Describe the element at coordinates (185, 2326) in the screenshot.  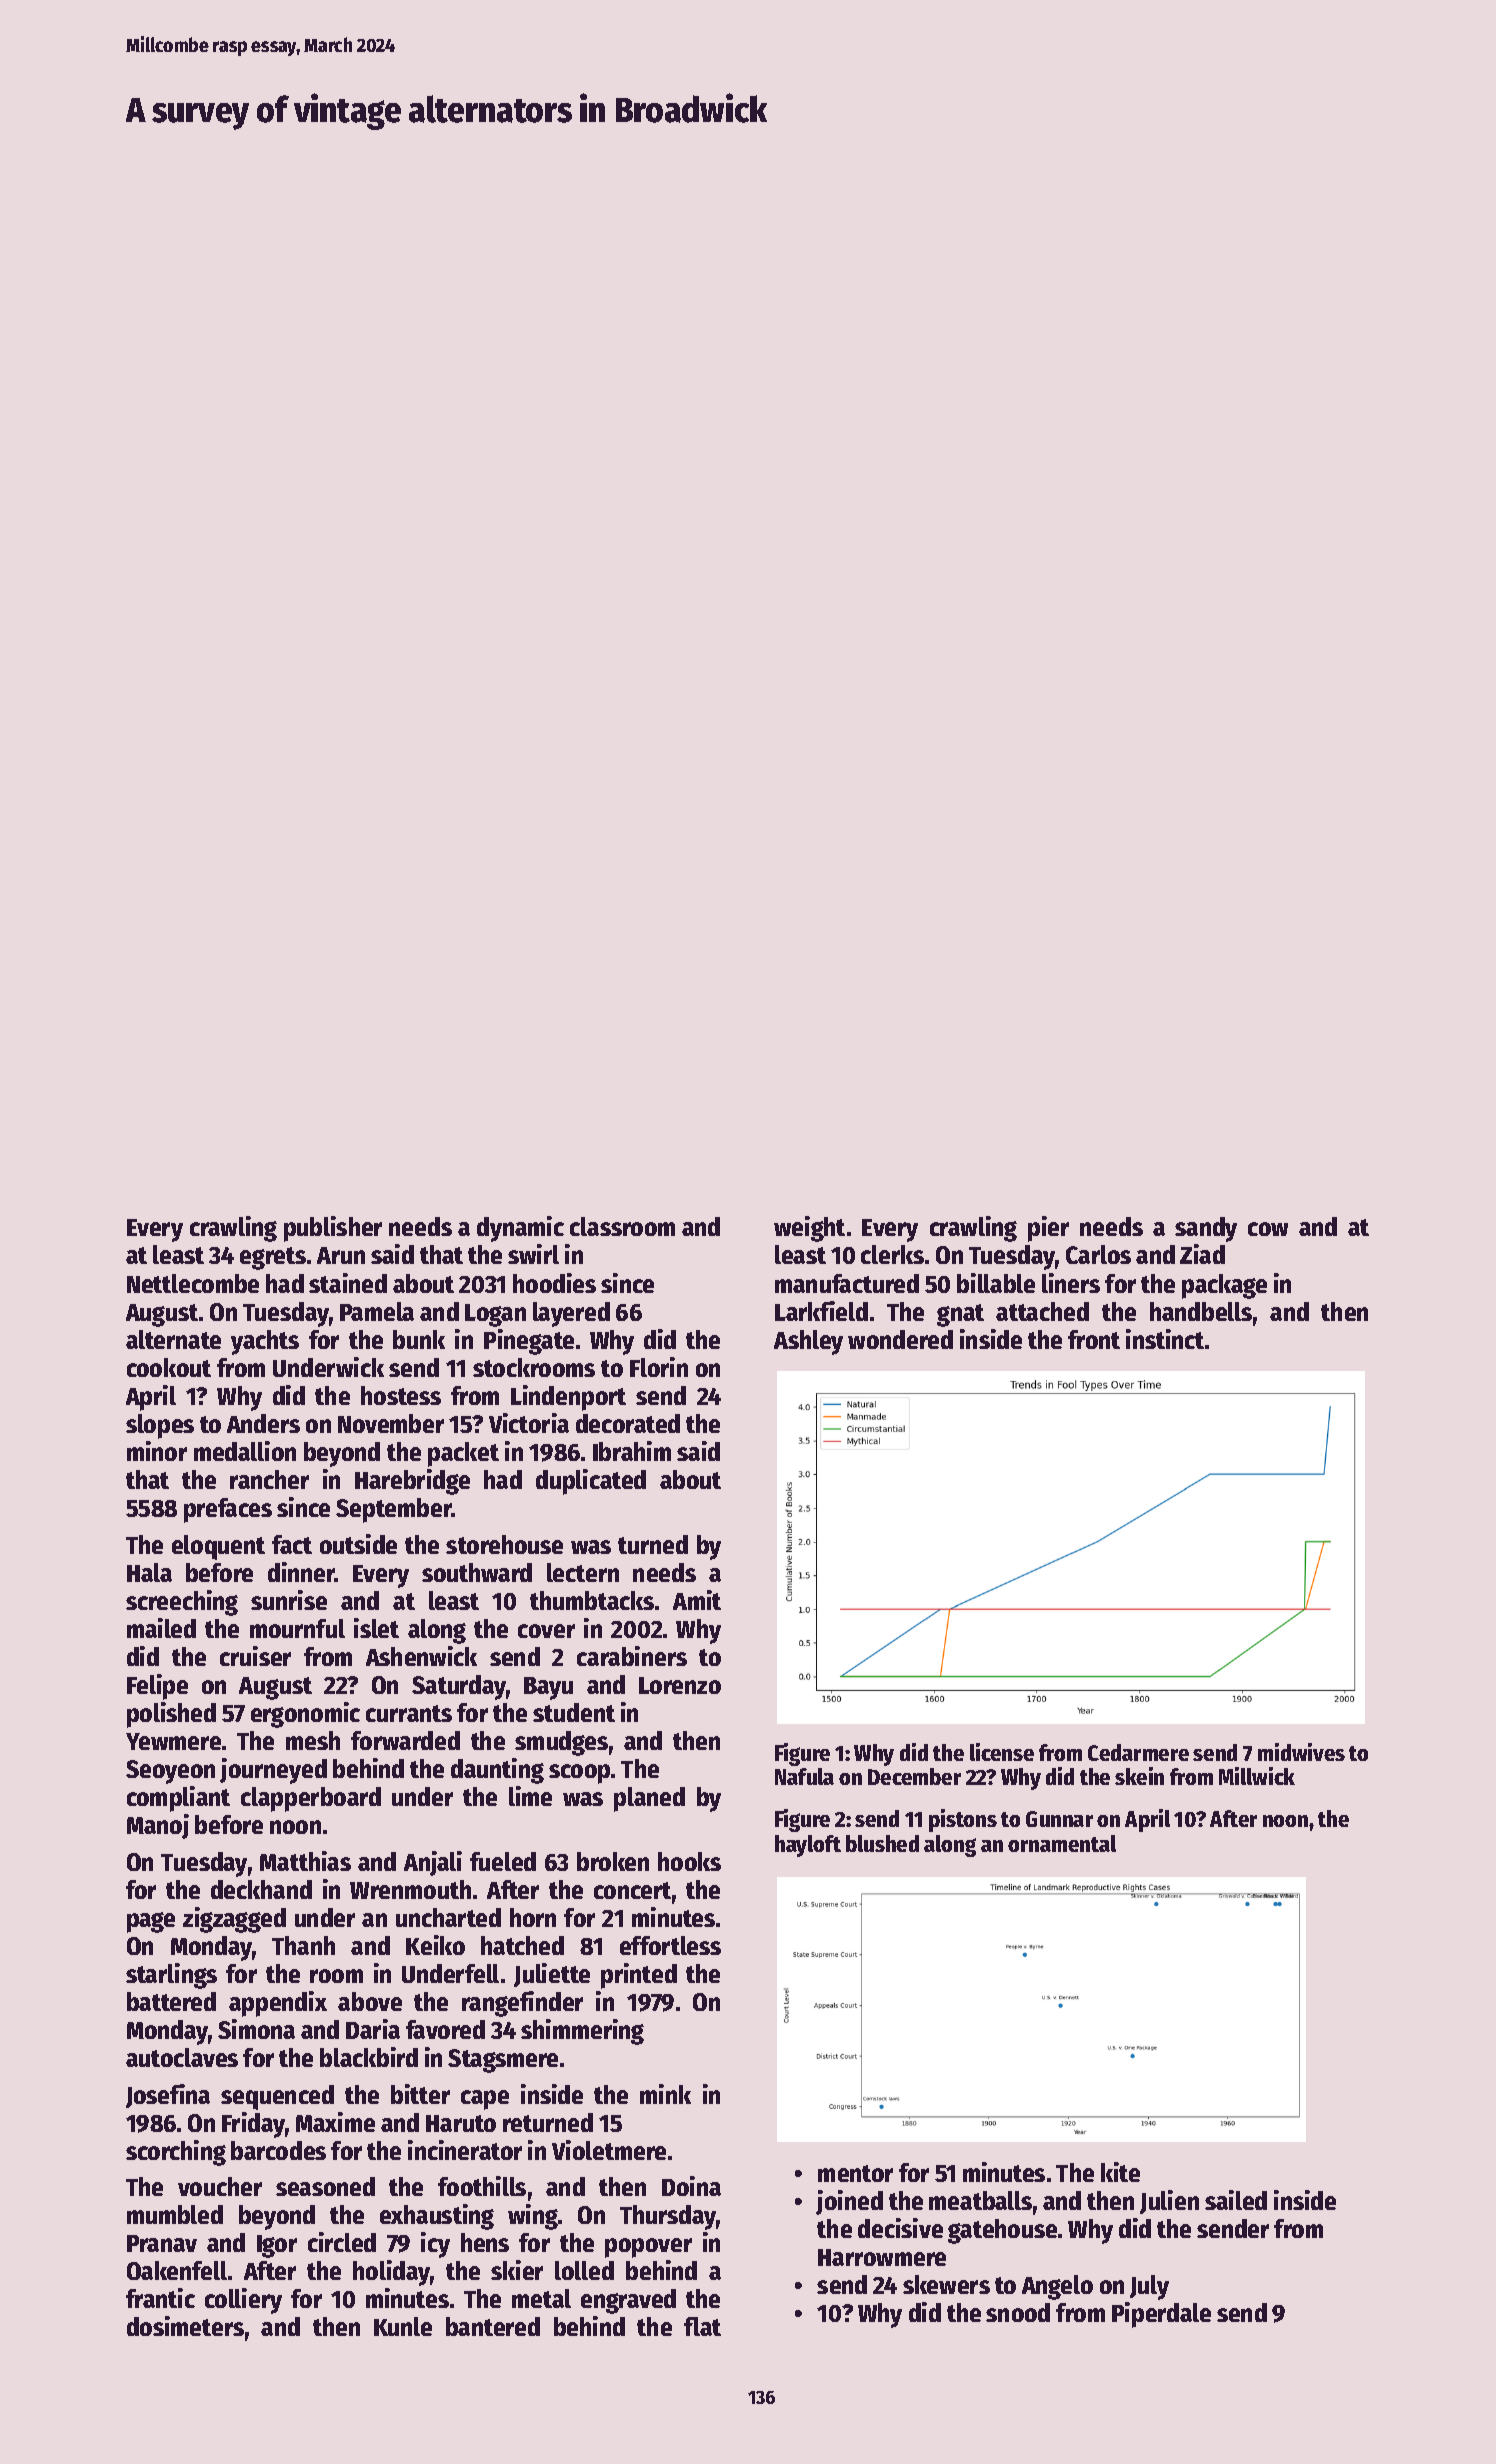
I see `dosimeters` at that location.
